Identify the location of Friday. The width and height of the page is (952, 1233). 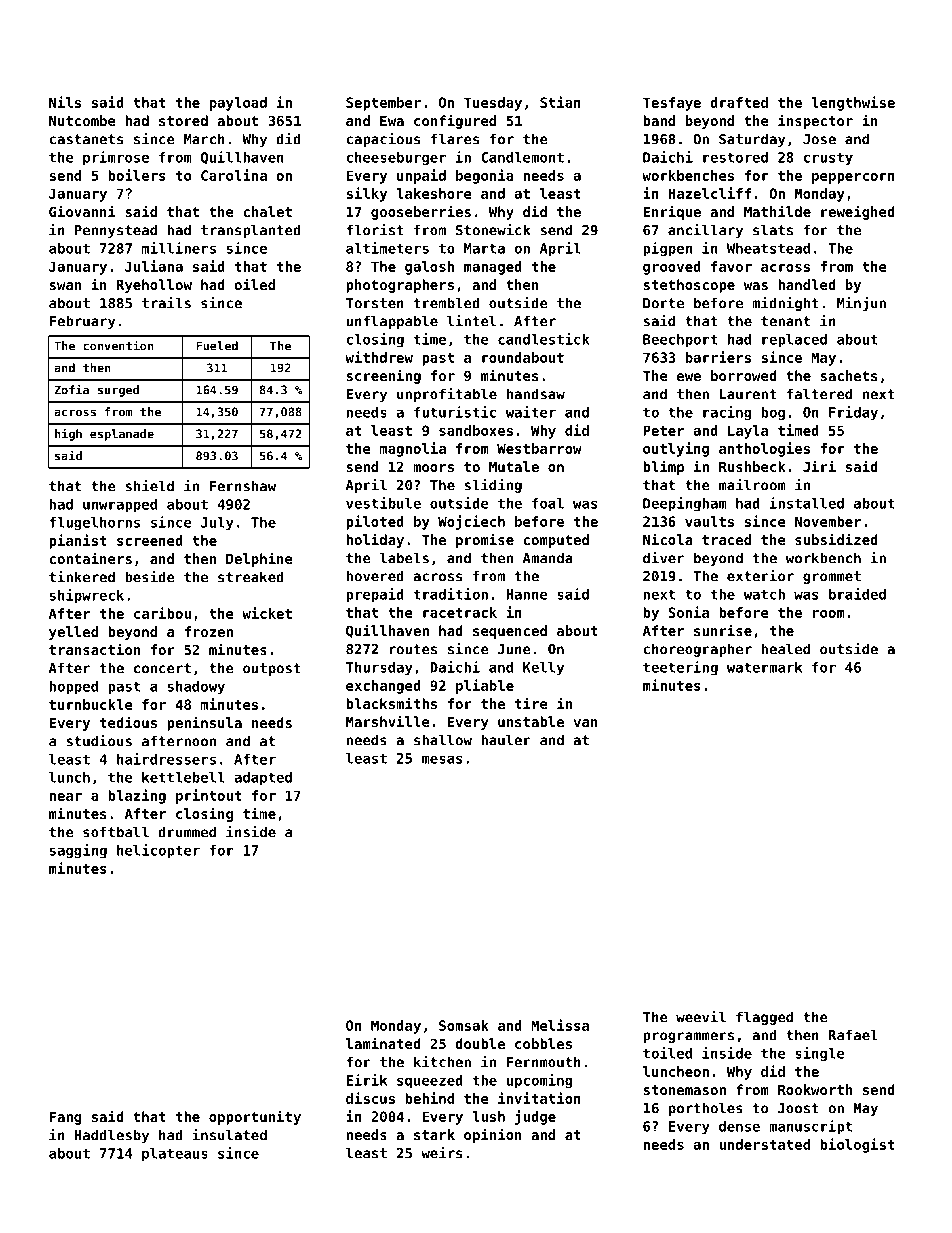
(853, 413).
